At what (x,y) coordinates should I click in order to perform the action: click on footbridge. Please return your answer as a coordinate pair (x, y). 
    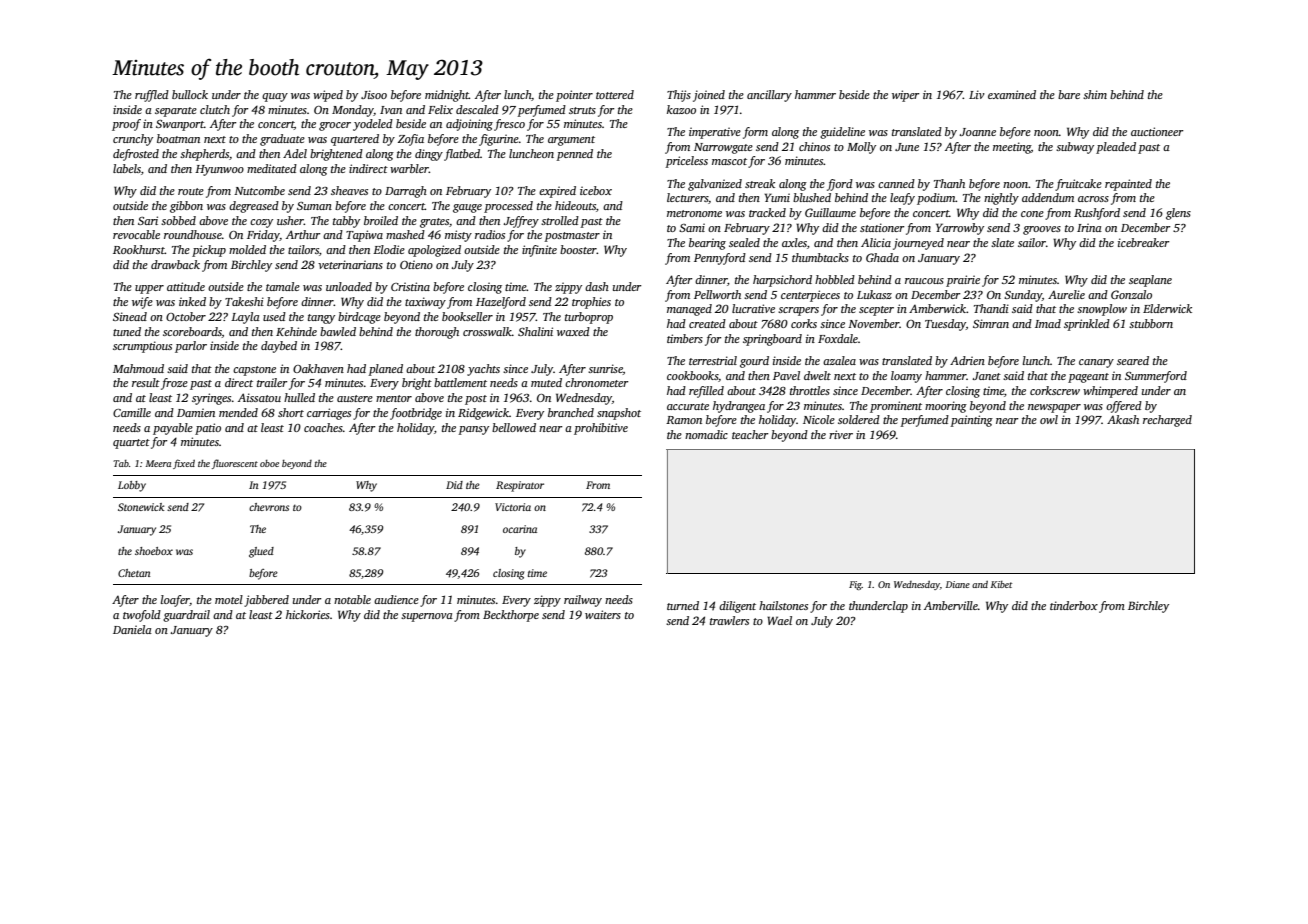
    Looking at the image, I should click on (416, 414).
